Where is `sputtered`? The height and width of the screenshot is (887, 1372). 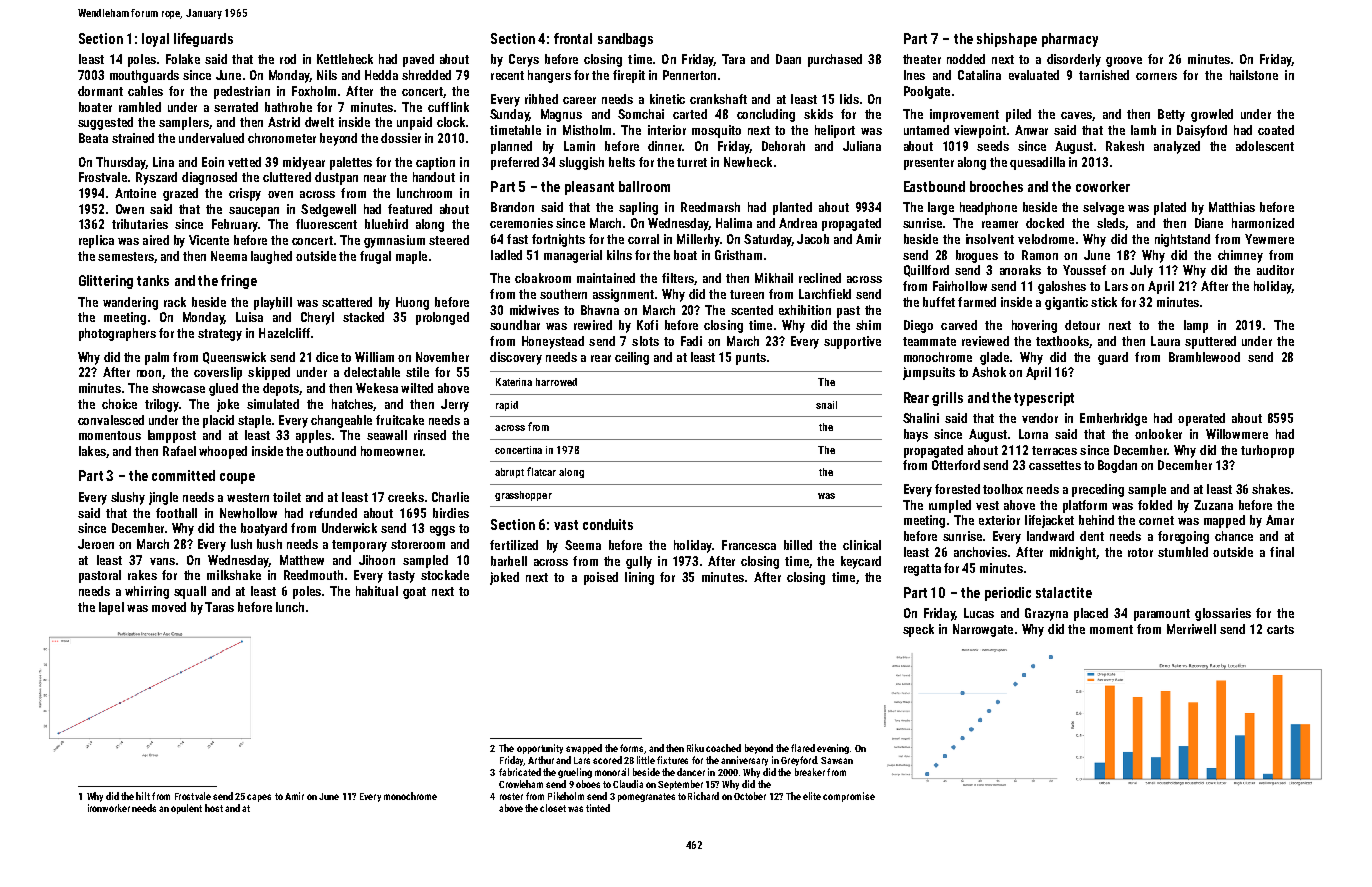 sputtered is located at coordinates (1210, 342).
